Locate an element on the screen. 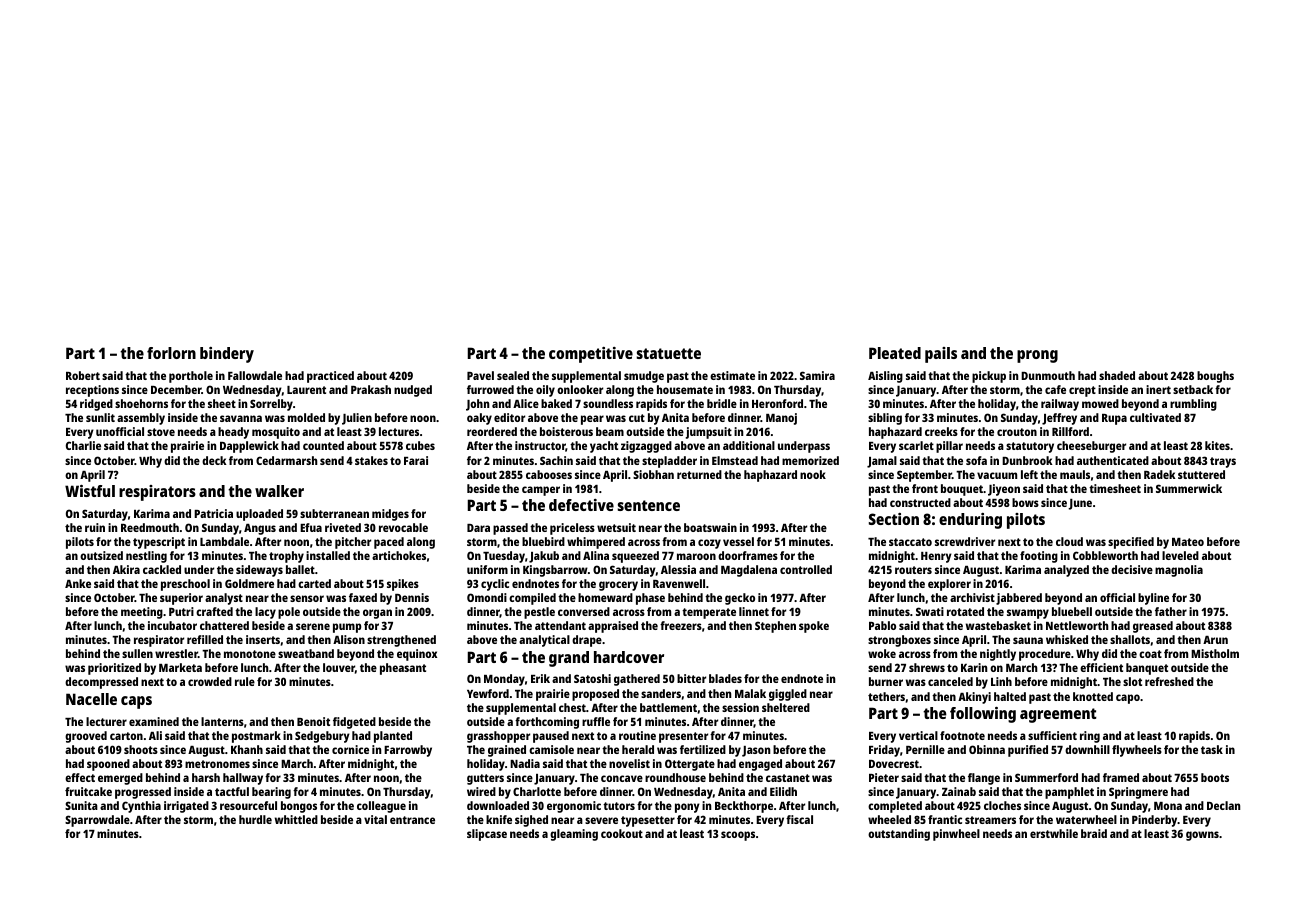  bindery is located at coordinates (227, 355).
